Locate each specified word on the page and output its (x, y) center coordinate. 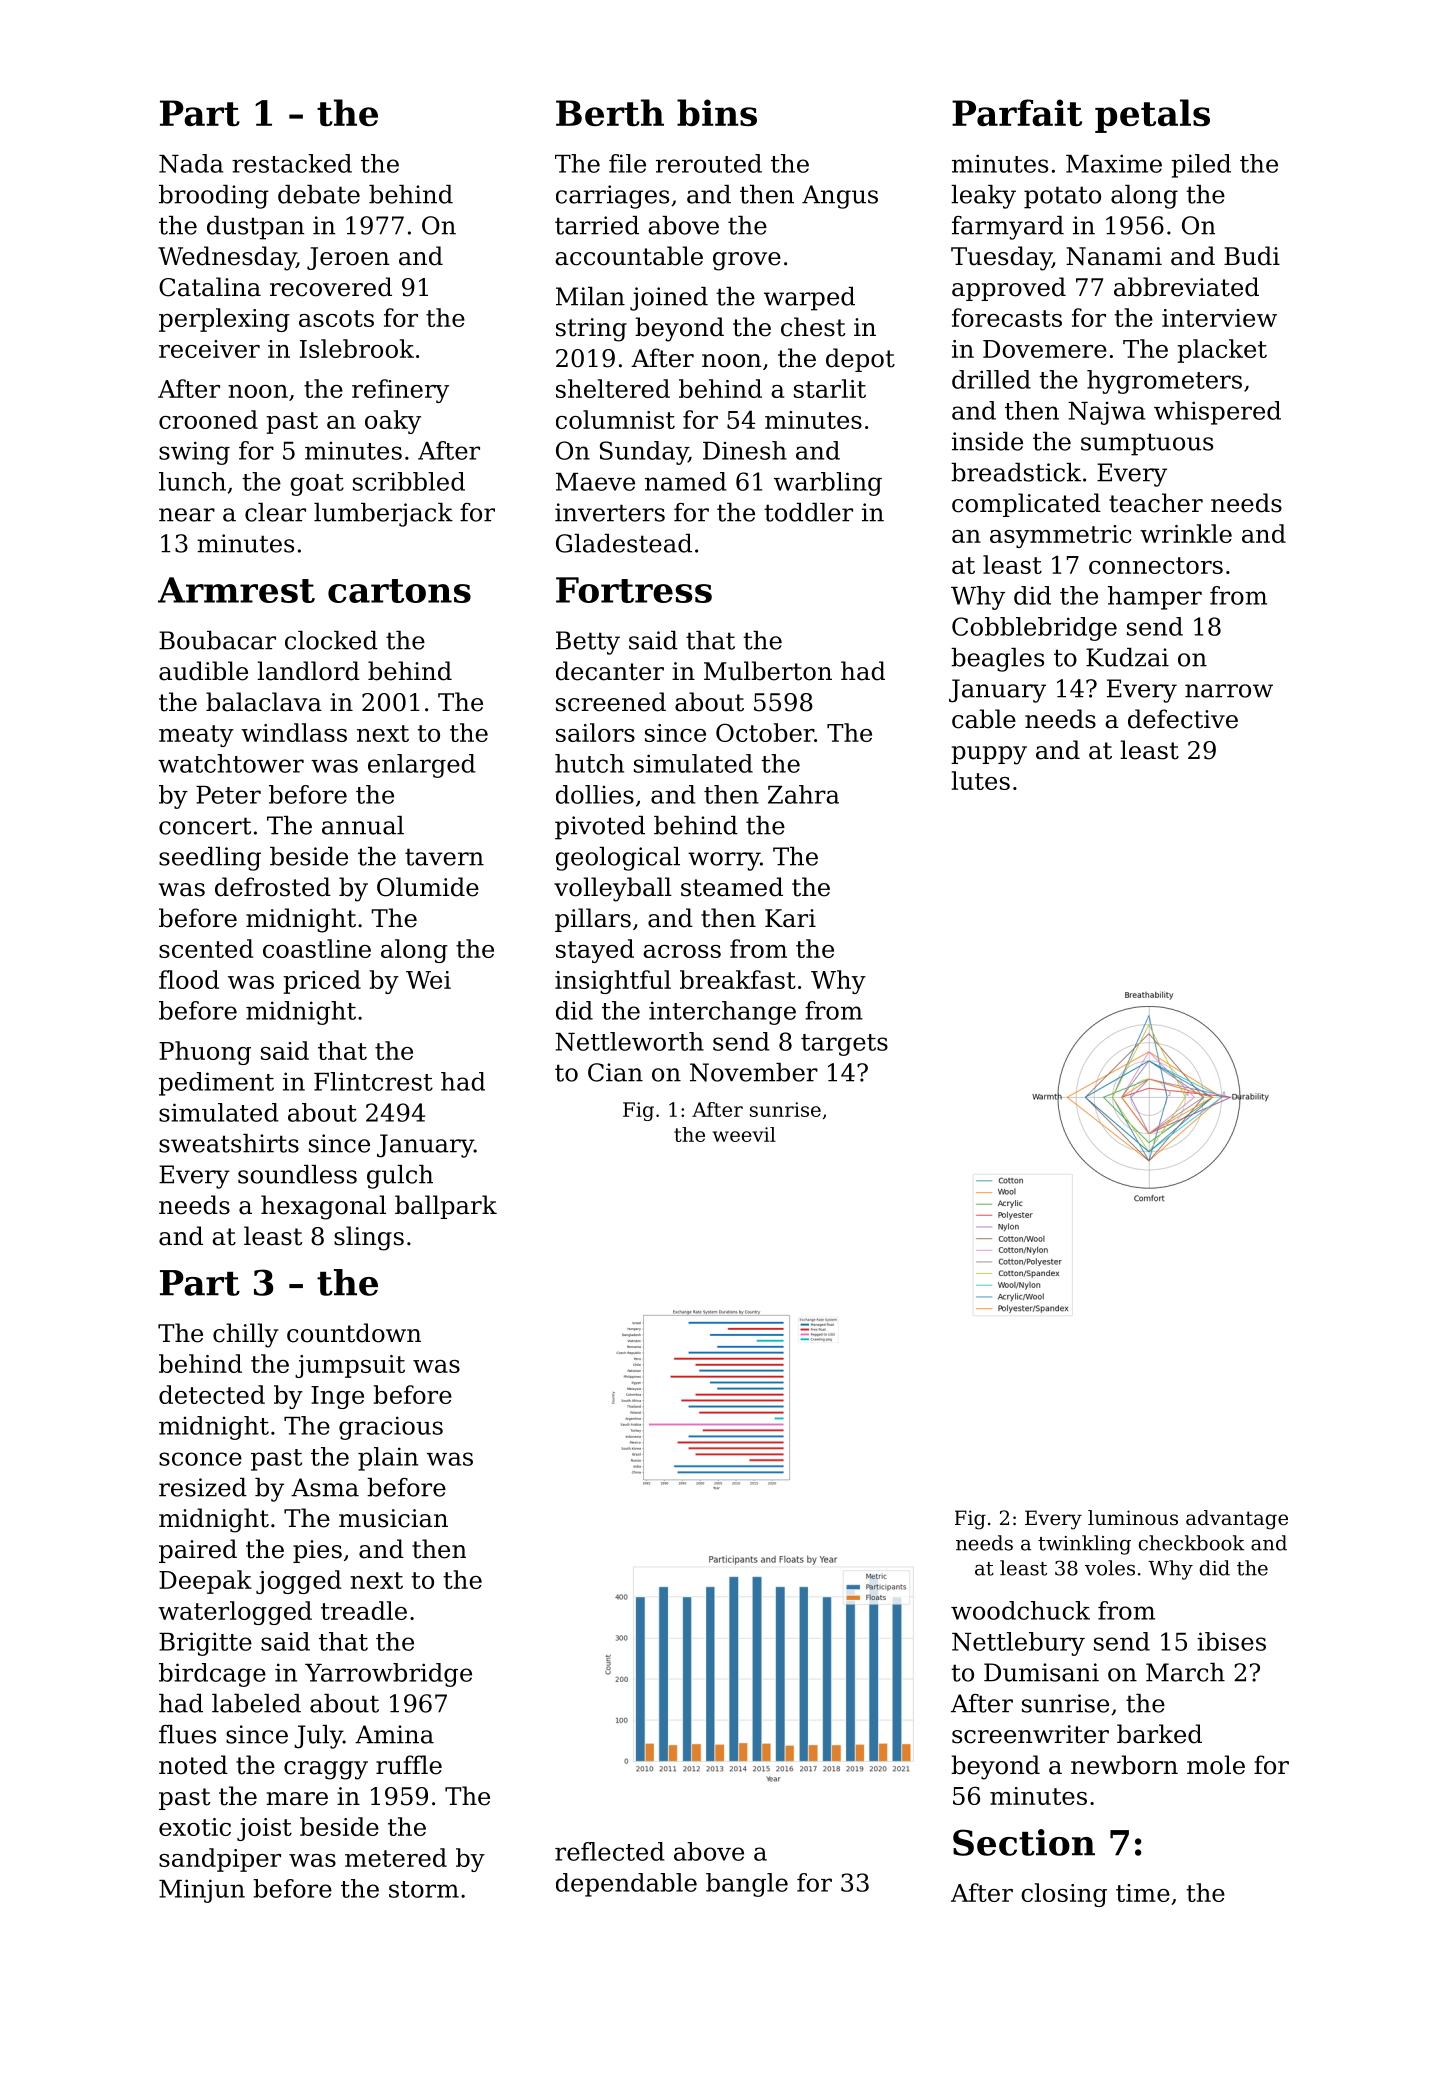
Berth (610, 112)
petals (1152, 116)
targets (844, 1045)
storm (424, 1889)
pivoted (600, 828)
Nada (191, 163)
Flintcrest (373, 1081)
